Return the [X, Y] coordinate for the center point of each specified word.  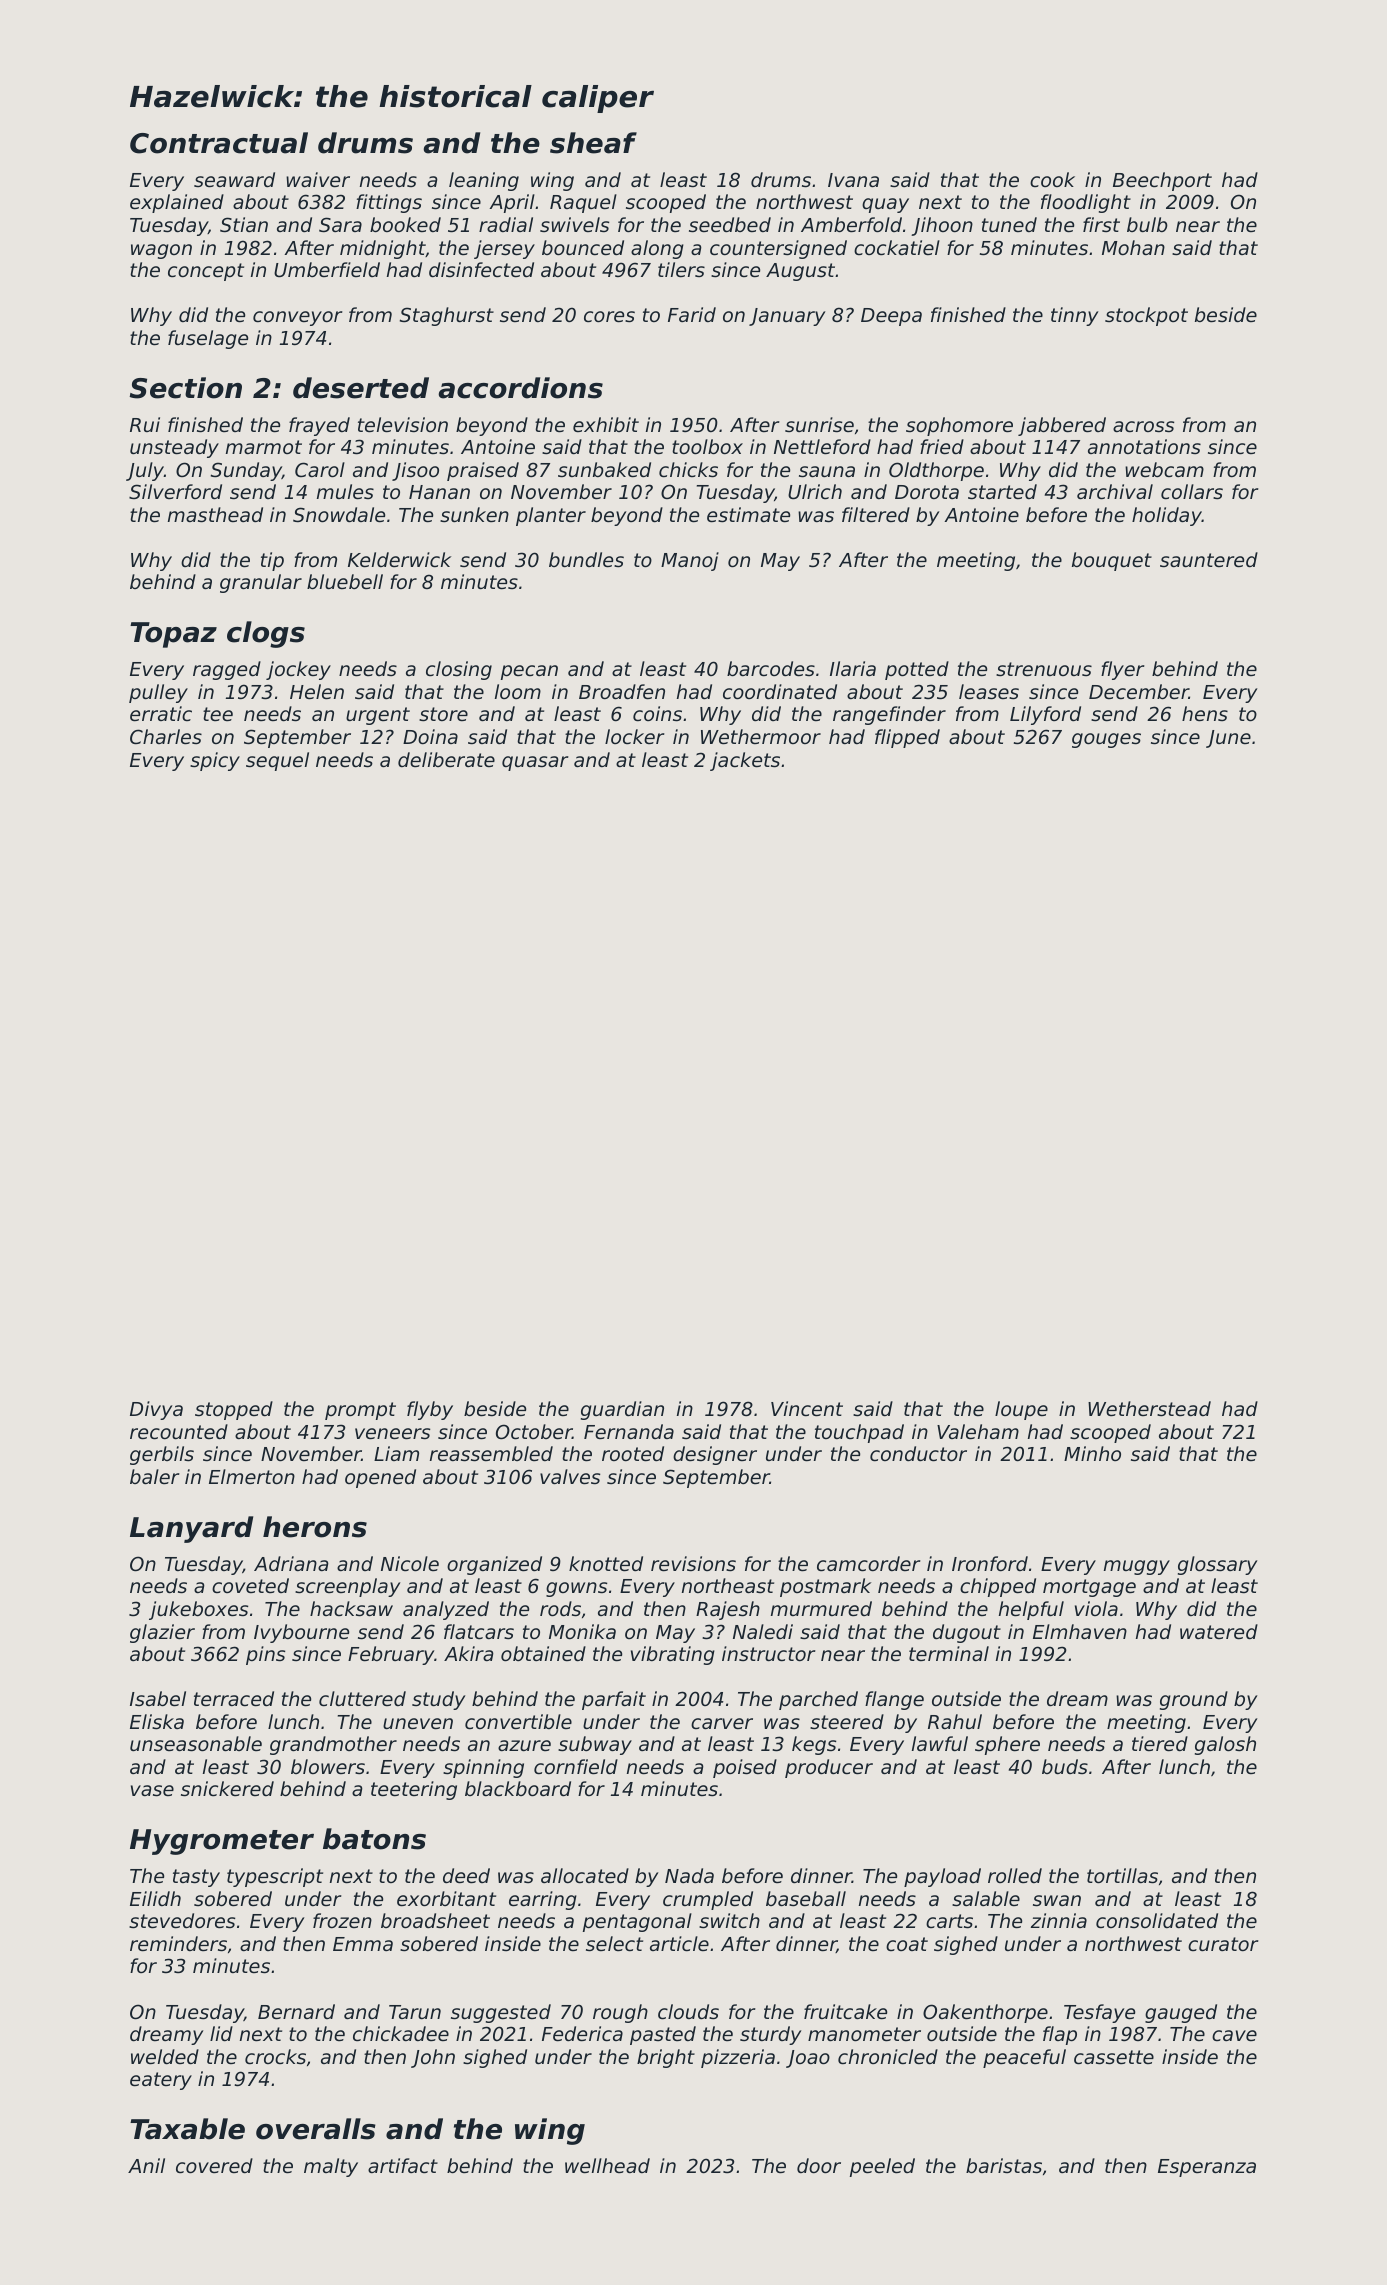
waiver [318, 180]
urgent [378, 716]
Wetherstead [1149, 1409]
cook [1052, 179]
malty [331, 2167]
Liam [396, 1453]
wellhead [607, 2166]
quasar [535, 763]
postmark [825, 1587]
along [657, 249]
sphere [1007, 1745]
